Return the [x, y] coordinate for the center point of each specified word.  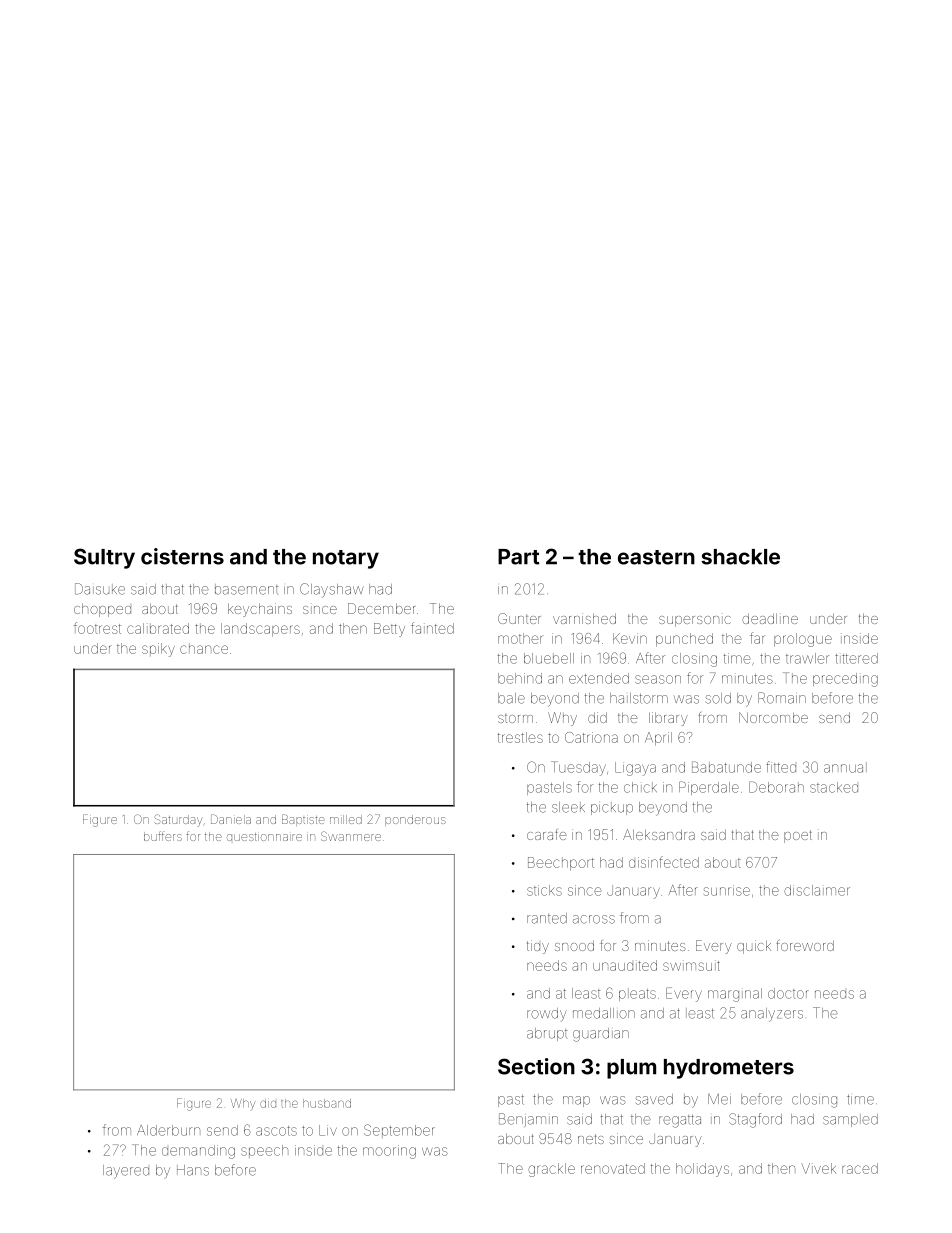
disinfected [664, 862]
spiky [158, 650]
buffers [163, 836]
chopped [102, 610]
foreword [805, 945]
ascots [276, 1131]
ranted [547, 918]
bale [511, 698]
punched [684, 640]
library [668, 719]
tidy [538, 947]
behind [520, 678]
